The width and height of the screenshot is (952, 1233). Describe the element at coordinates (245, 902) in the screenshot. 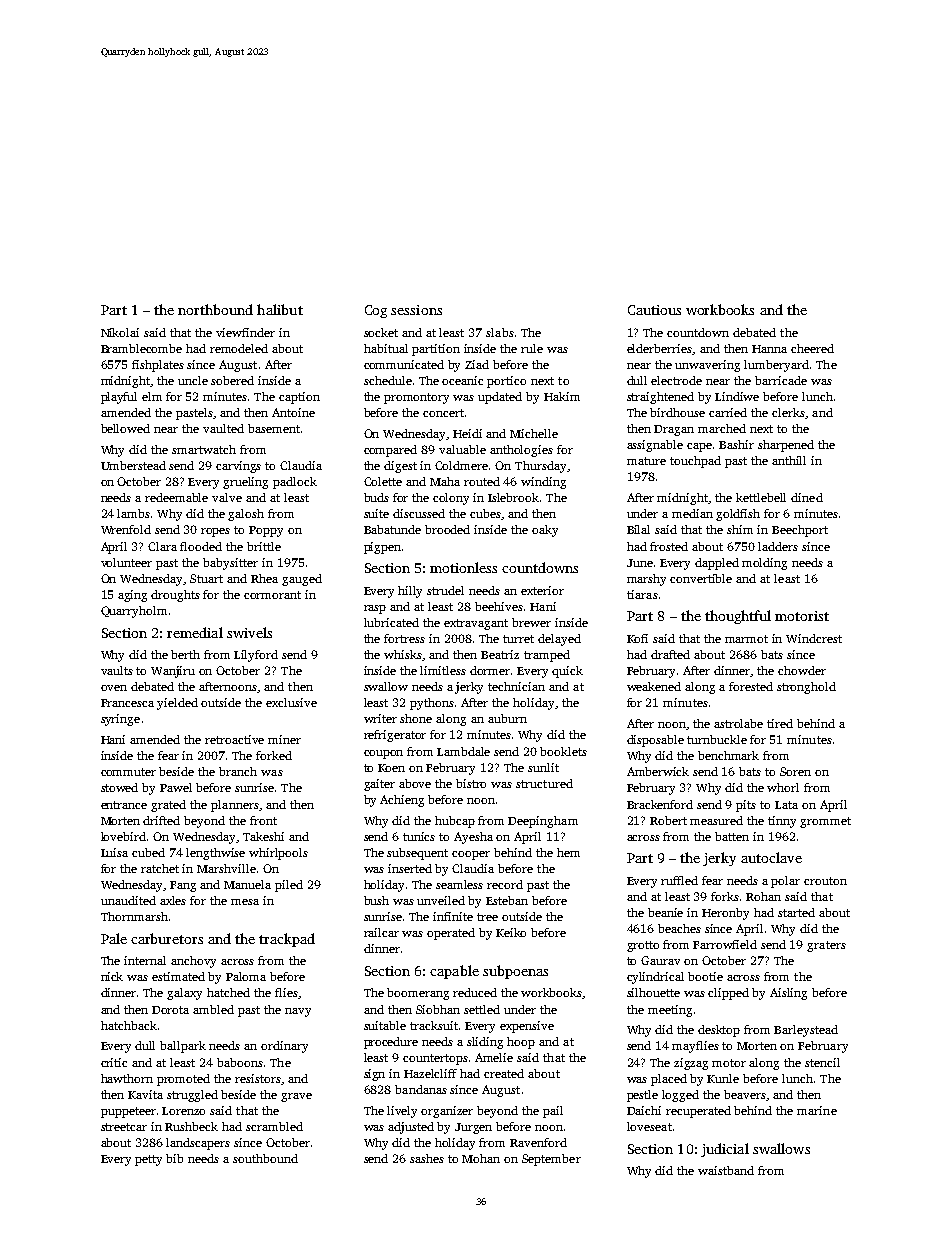

I see `mesa` at that location.
